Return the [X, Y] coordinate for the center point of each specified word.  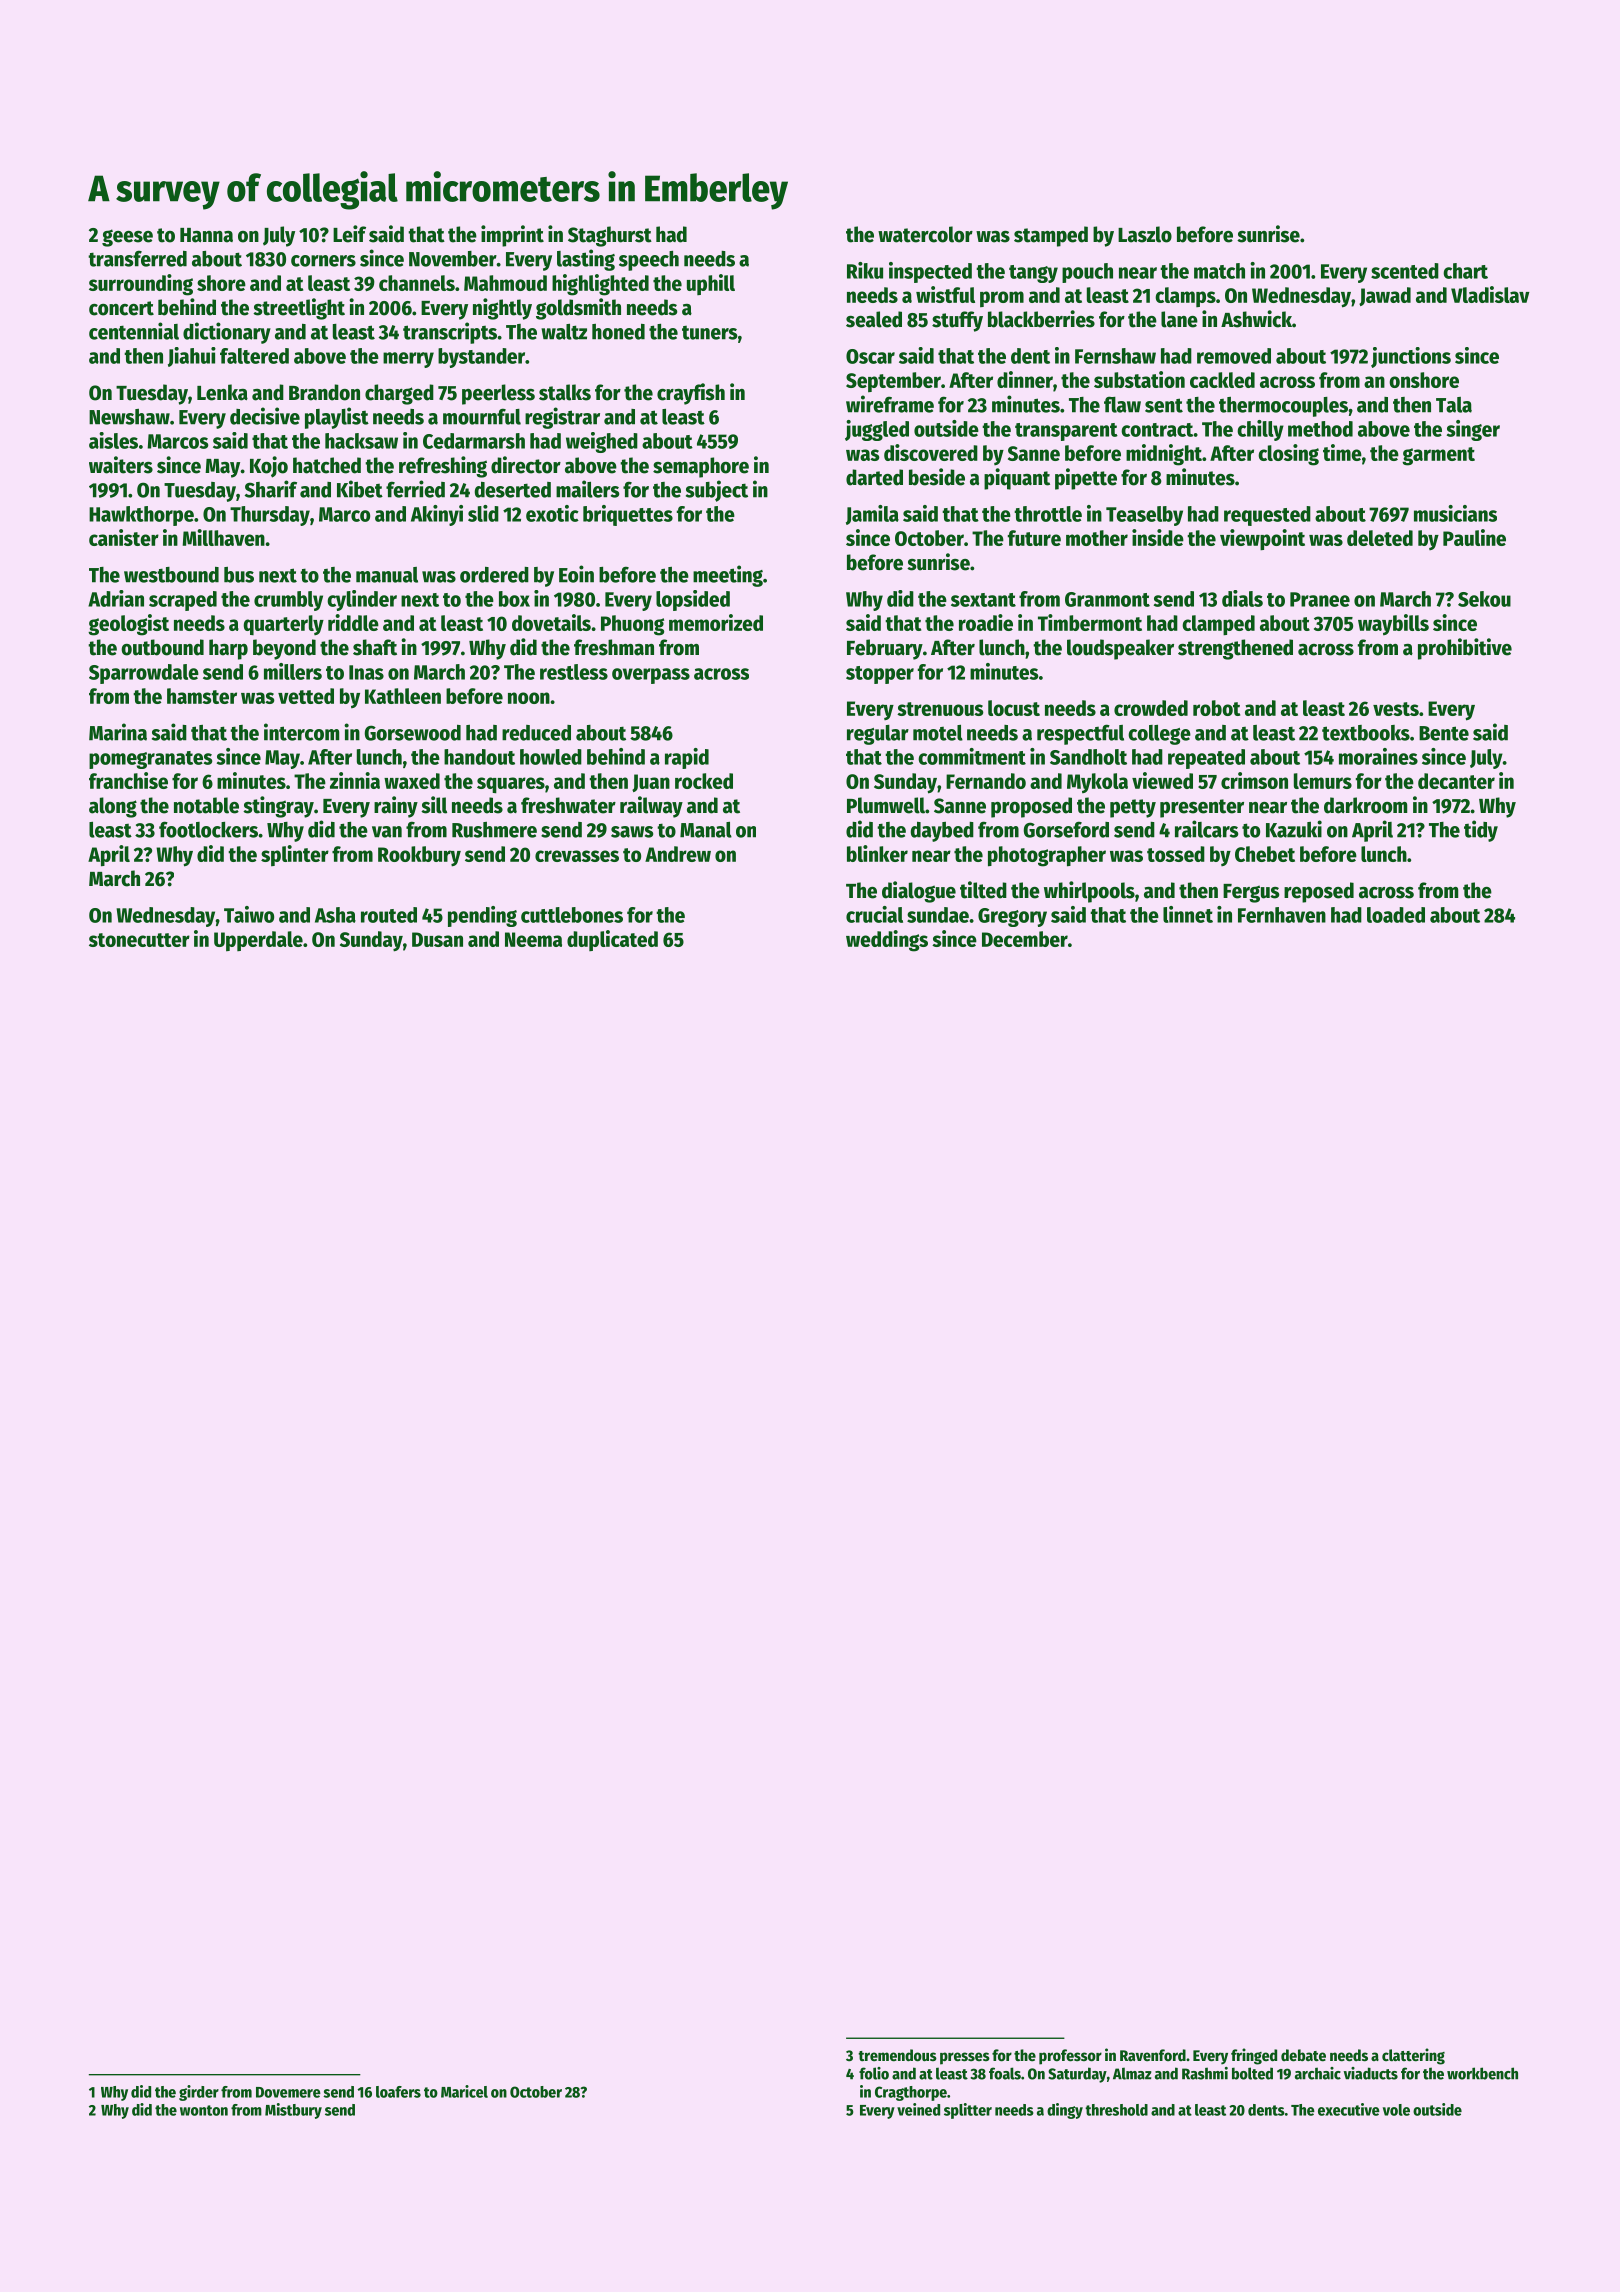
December [1025, 939]
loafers [398, 2092]
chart [1465, 271]
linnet [1188, 914]
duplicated [612, 940]
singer [1473, 430]
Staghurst [610, 236]
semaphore [701, 467]
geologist [128, 625]
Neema [533, 939]
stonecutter [139, 940]
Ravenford [1153, 2055]
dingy [1065, 2111]
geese [127, 238]
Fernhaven [1282, 915]
